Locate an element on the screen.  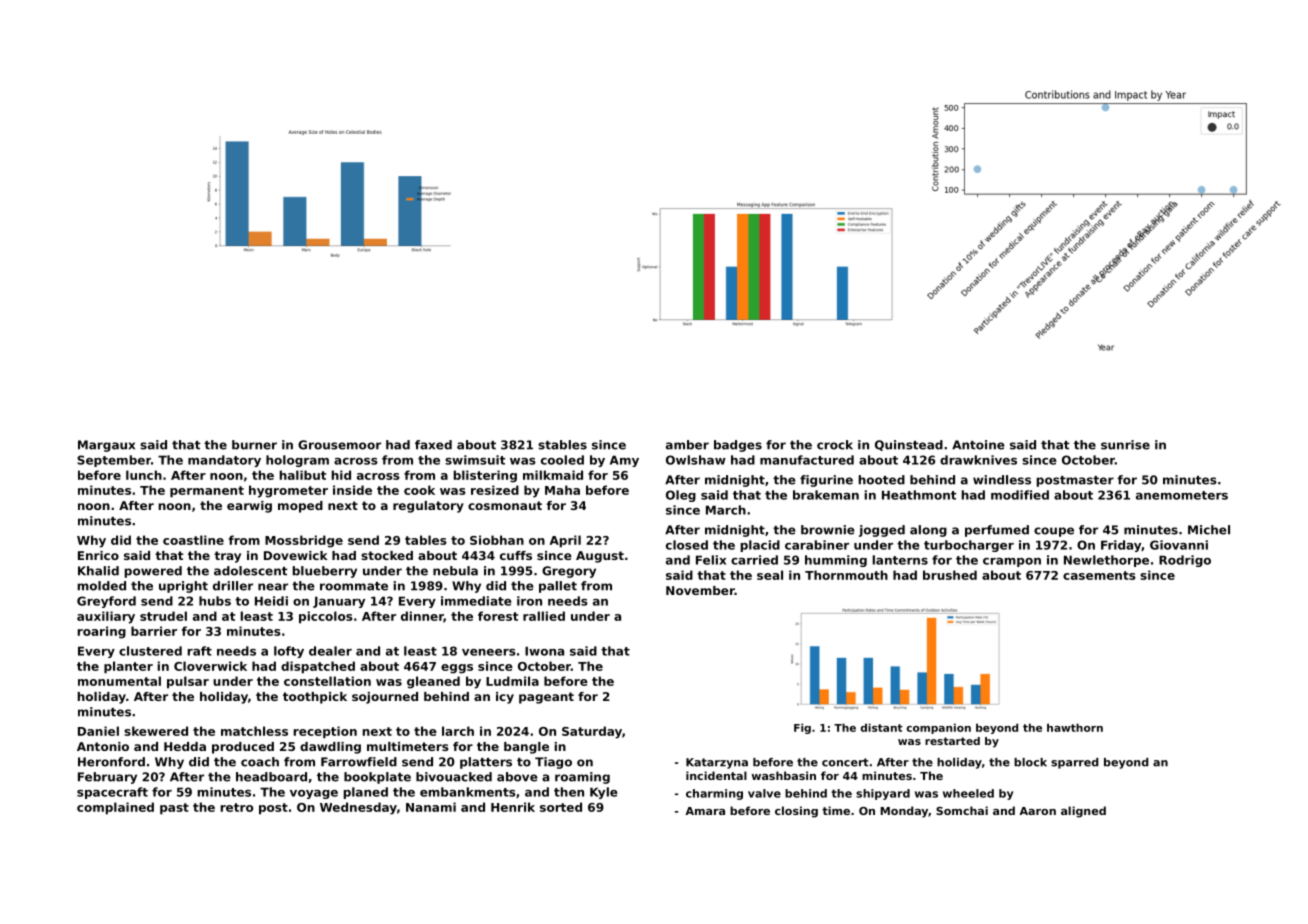
hygrometer is located at coordinates (288, 491).
